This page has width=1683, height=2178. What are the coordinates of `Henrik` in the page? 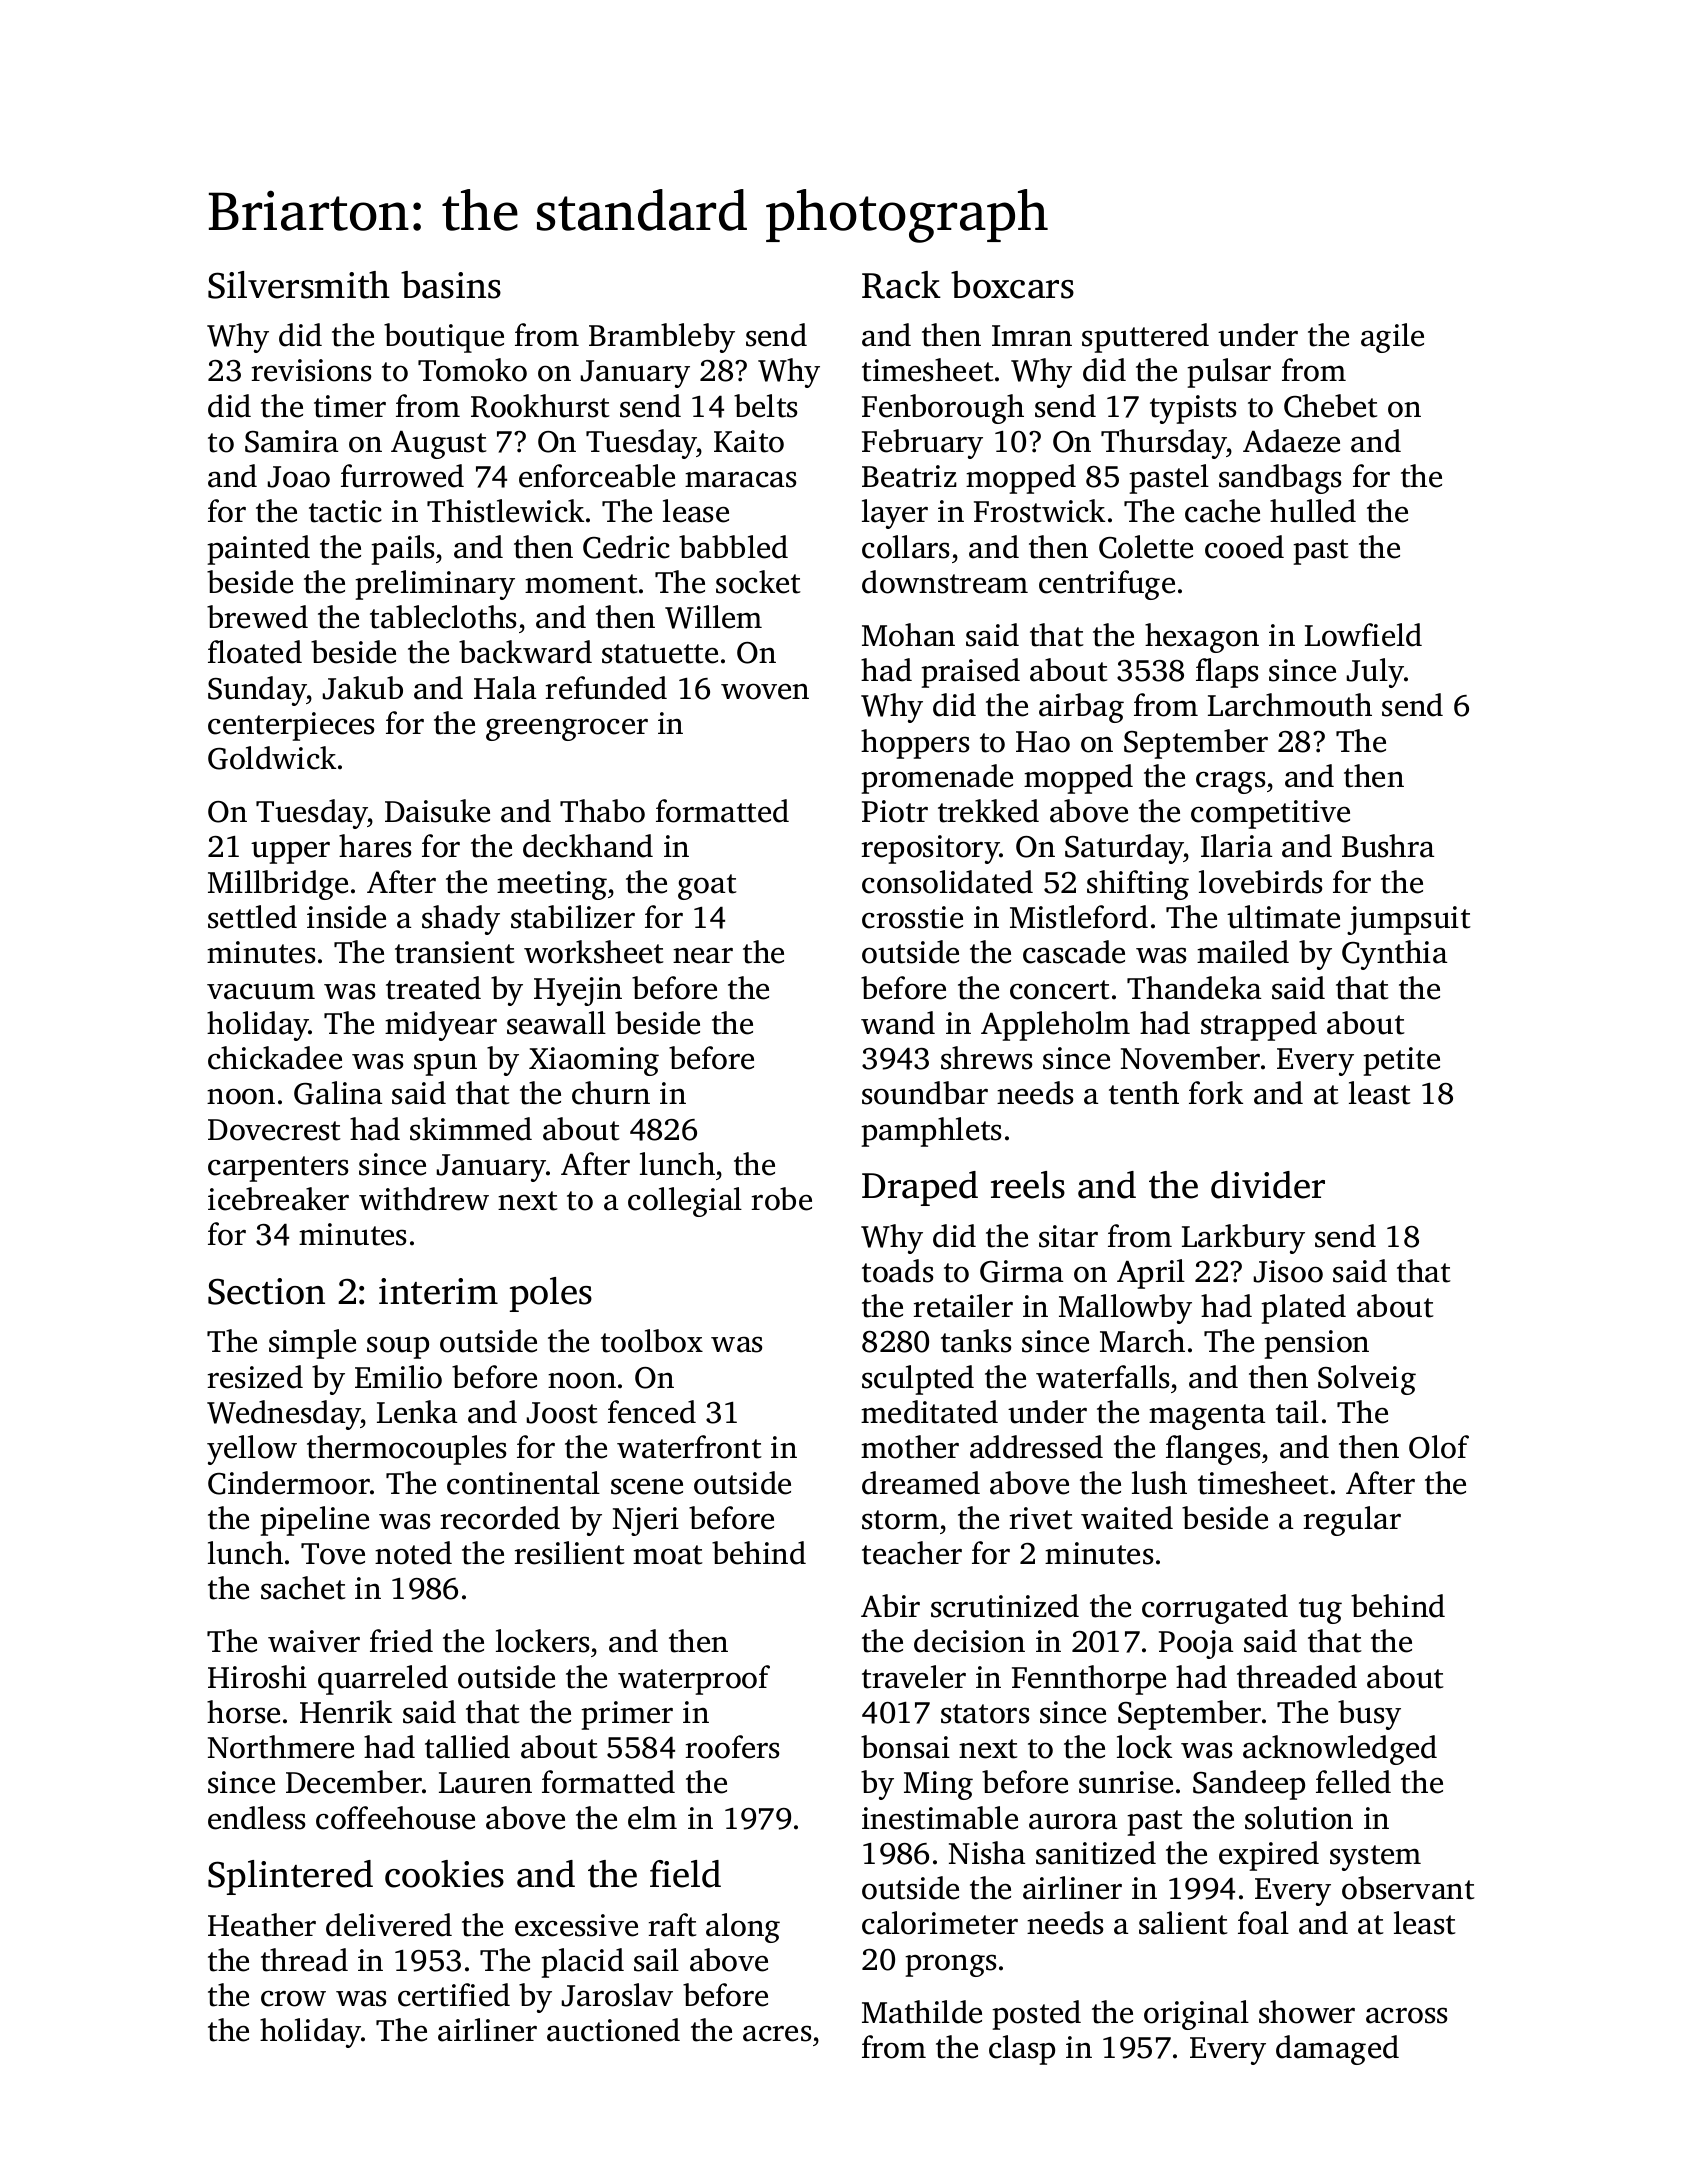 It's located at (346, 1712).
